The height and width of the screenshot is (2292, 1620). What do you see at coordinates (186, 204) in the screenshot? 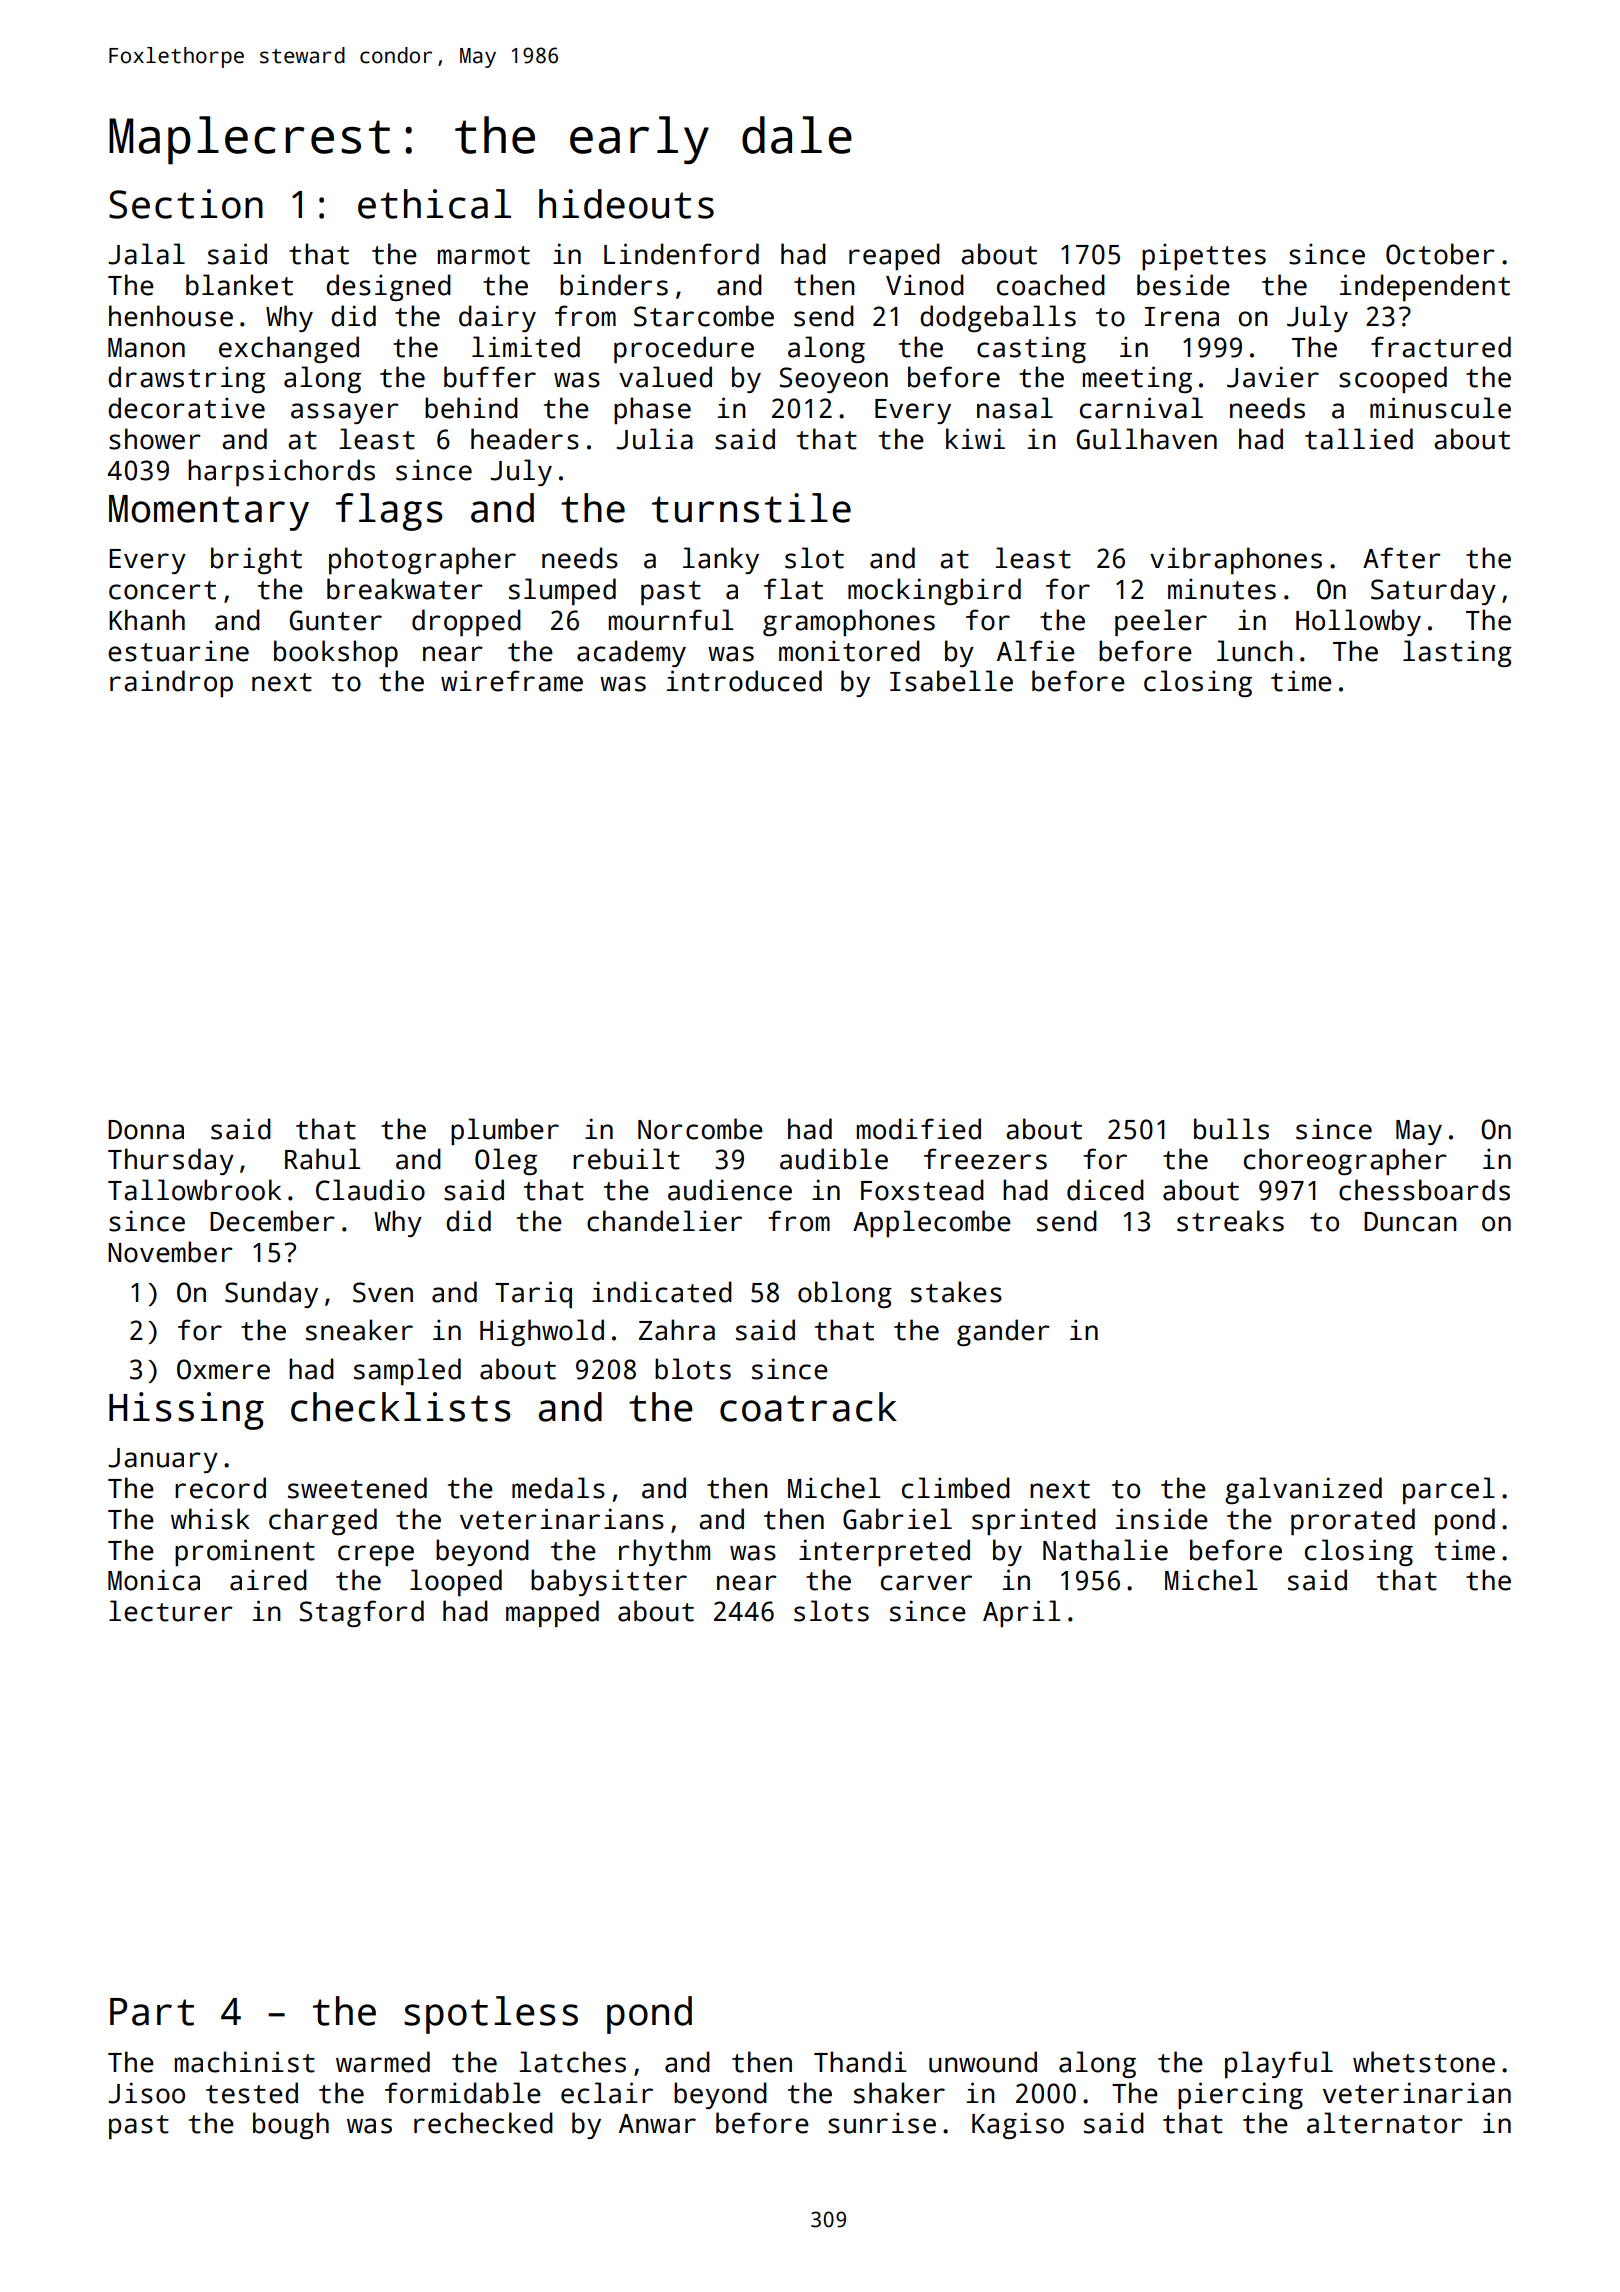
I see `Section` at bounding box center [186, 204].
